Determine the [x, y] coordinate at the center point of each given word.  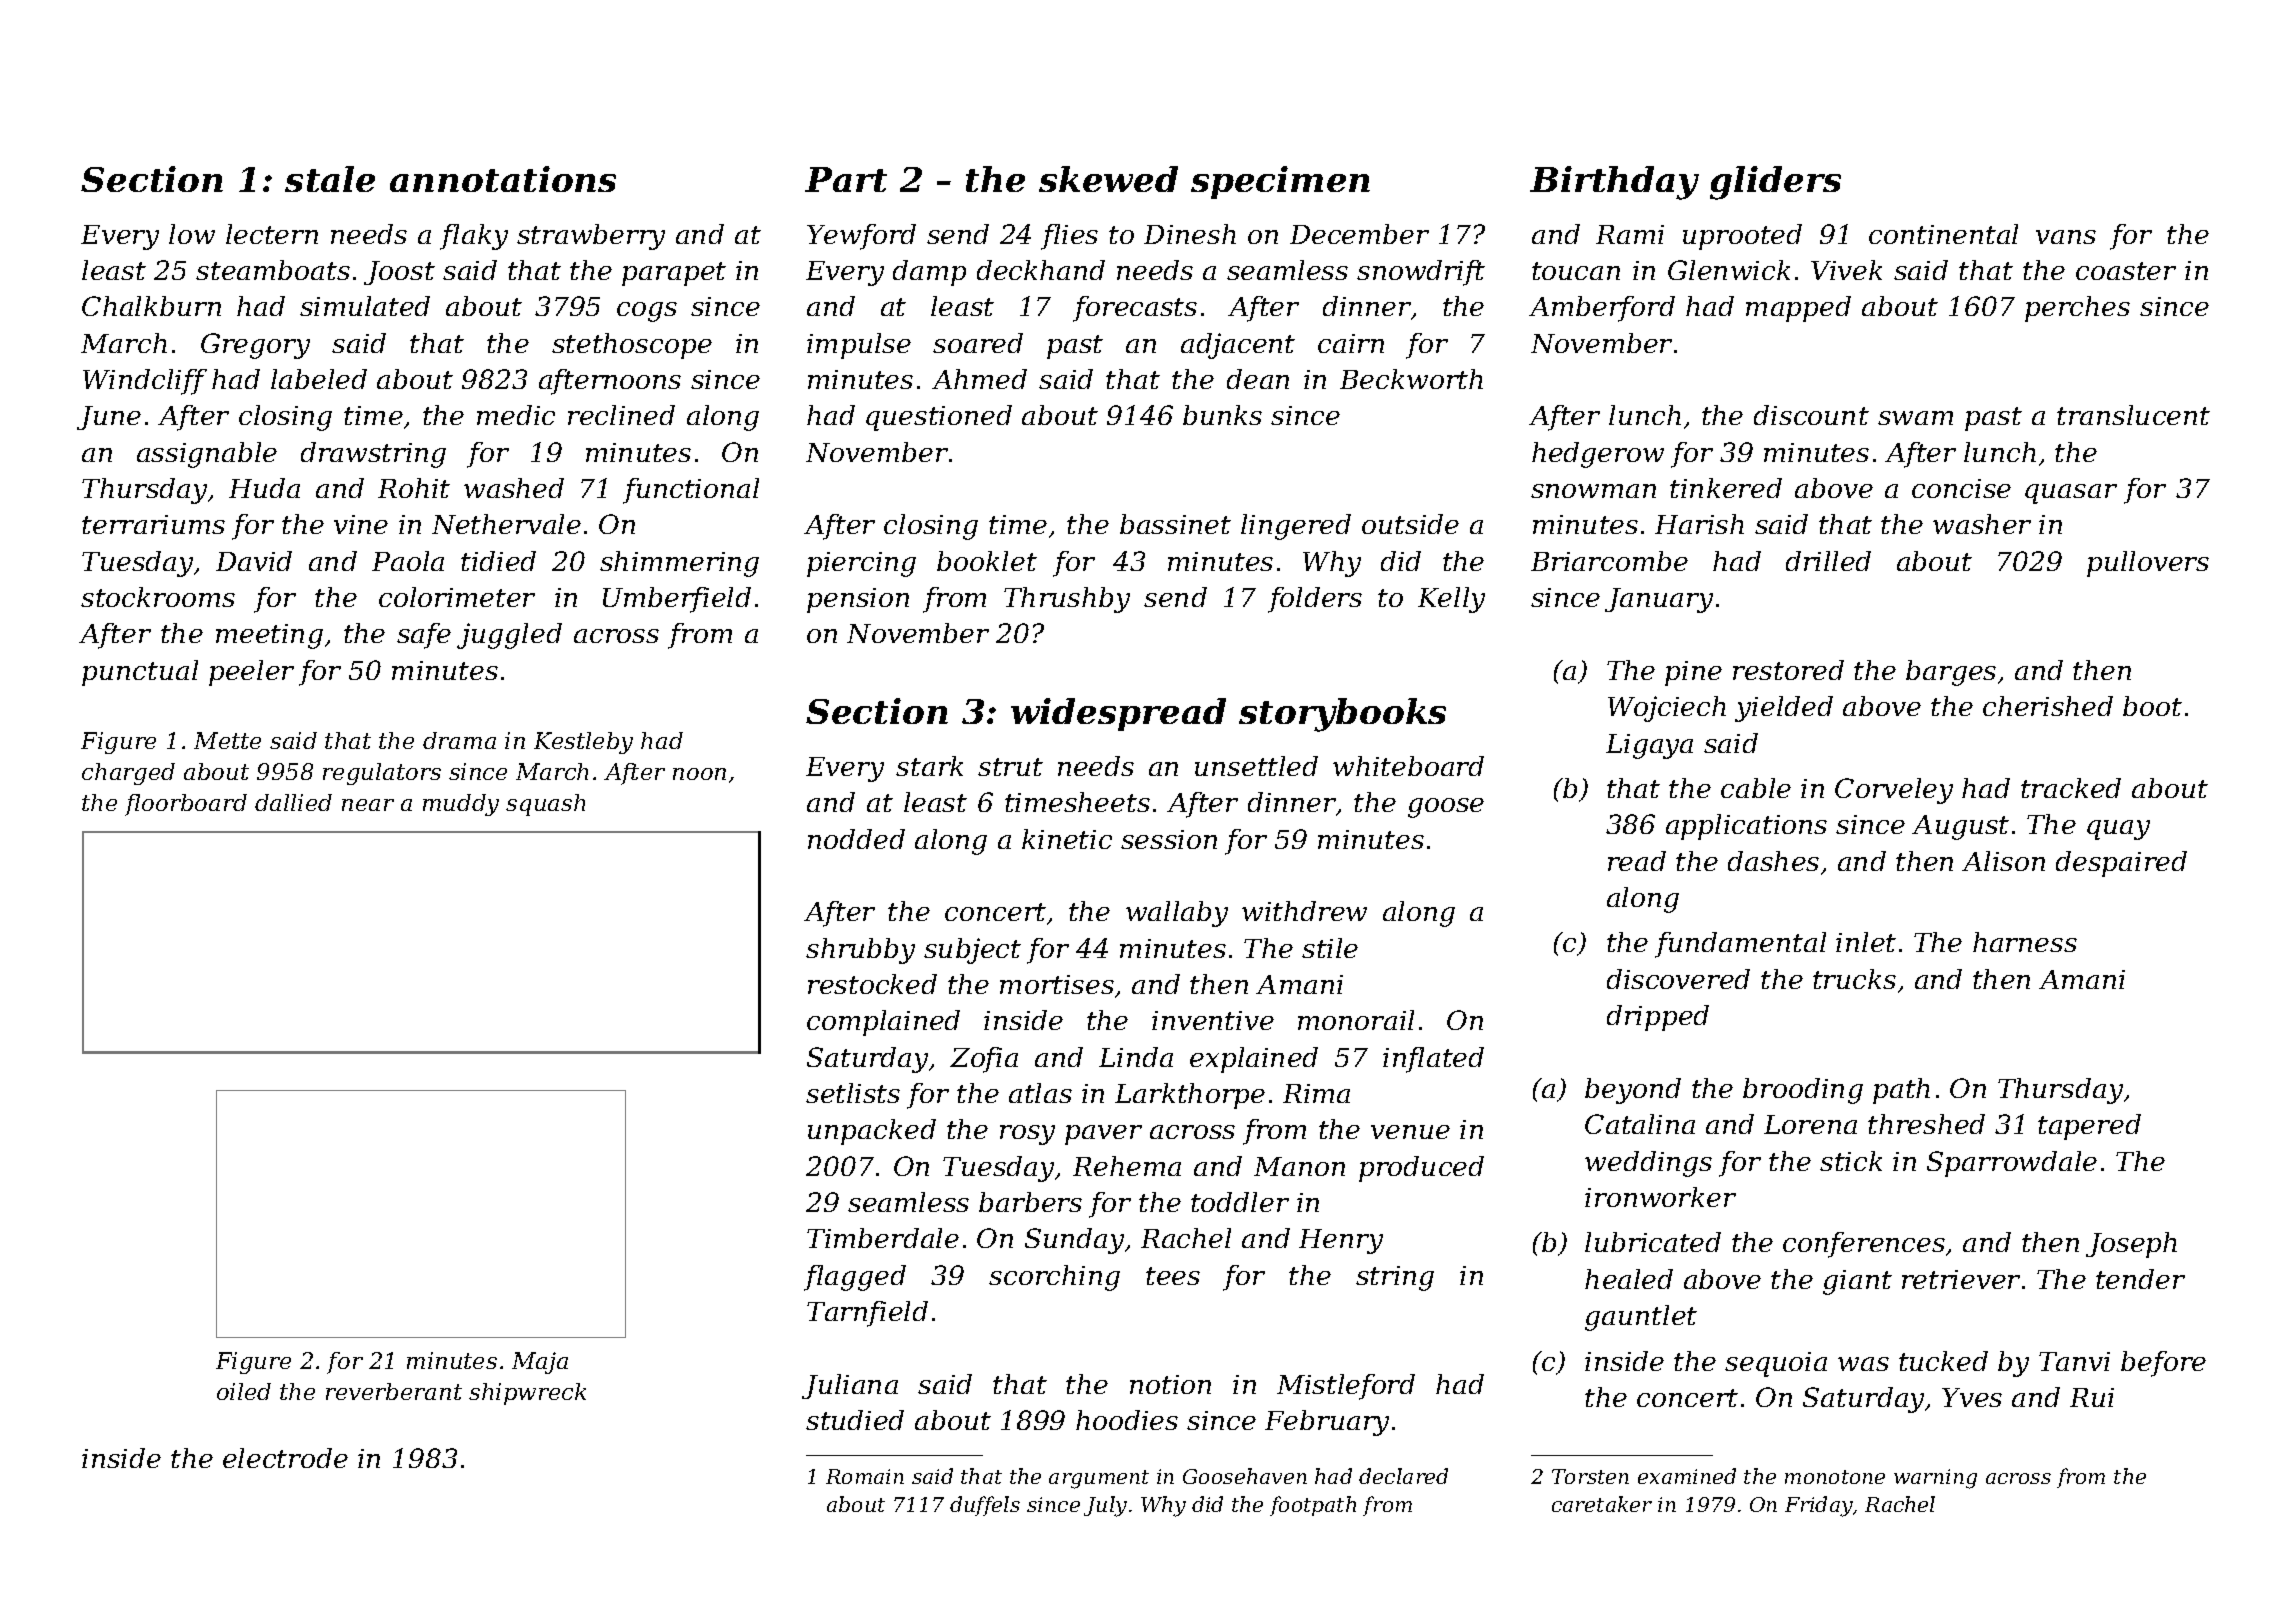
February [1327, 1423]
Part [846, 179]
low [192, 234]
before [2163, 1364]
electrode [285, 1458]
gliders [1775, 183]
